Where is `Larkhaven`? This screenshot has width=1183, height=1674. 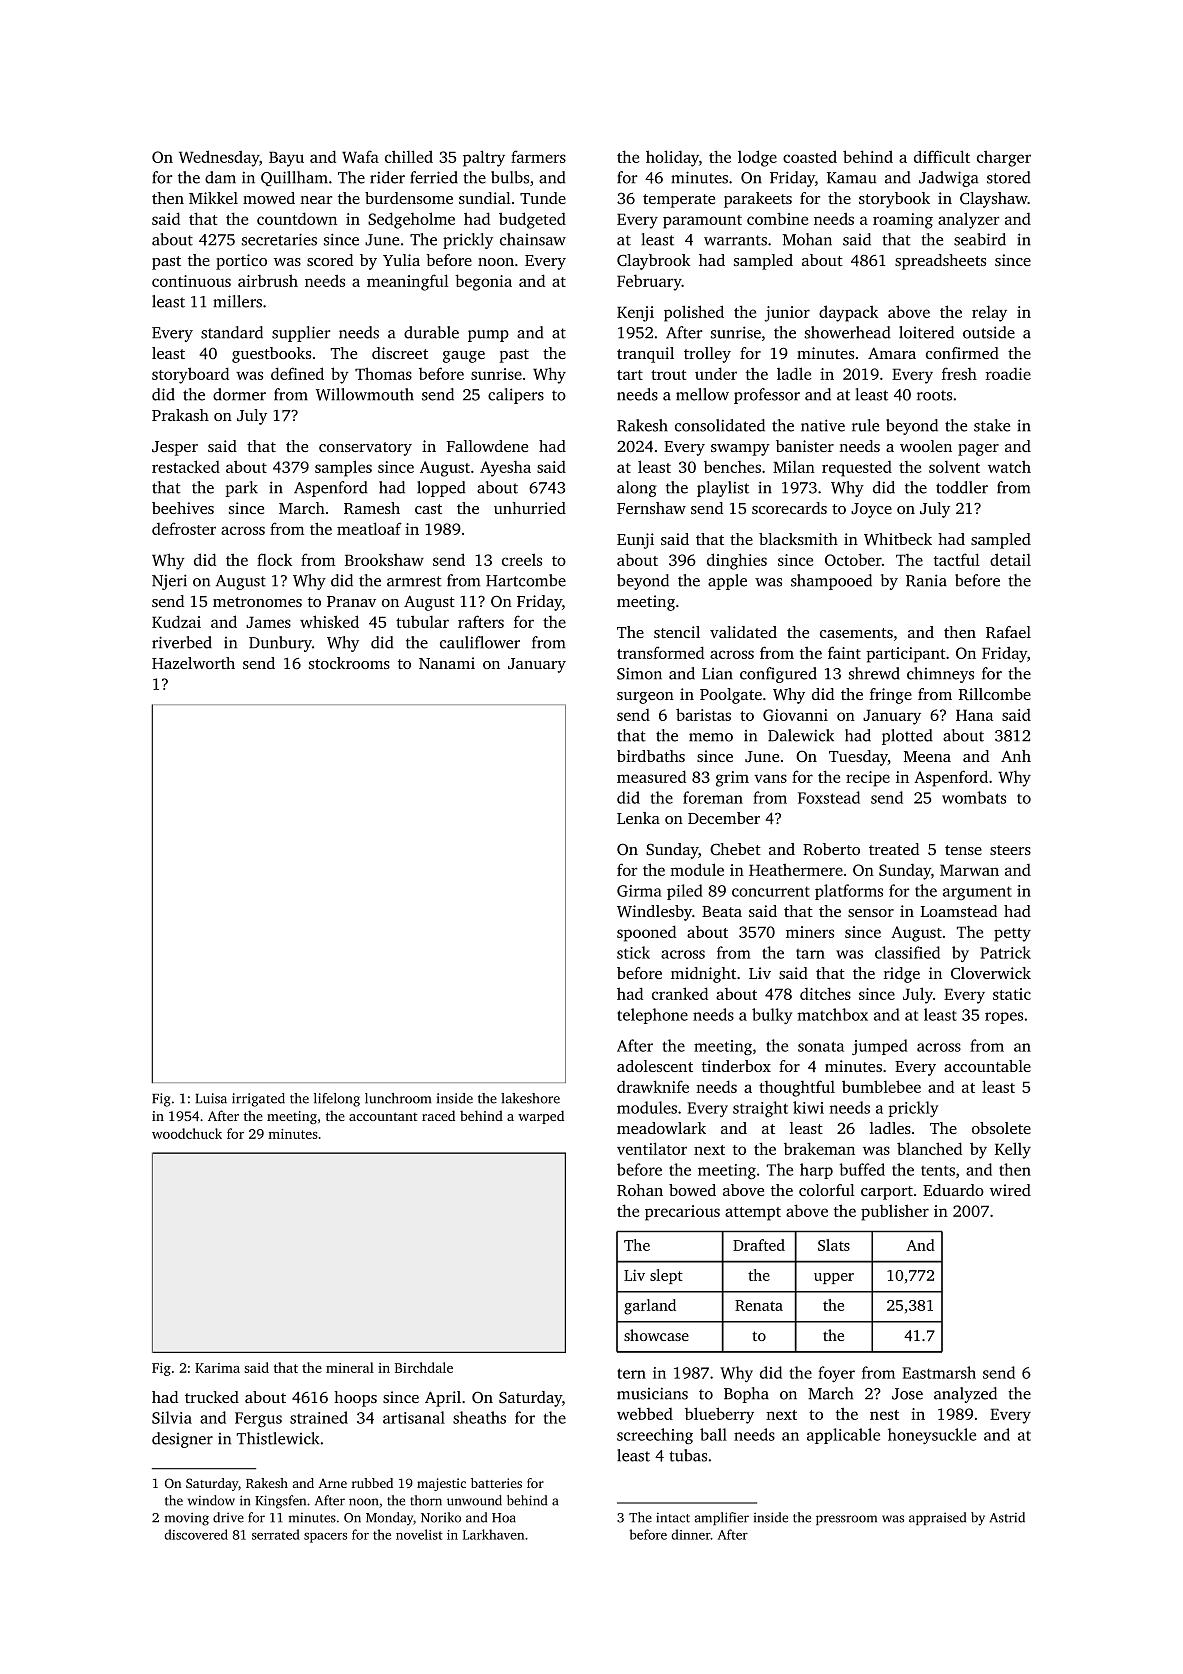
Larkhaven is located at coordinates (493, 1534).
